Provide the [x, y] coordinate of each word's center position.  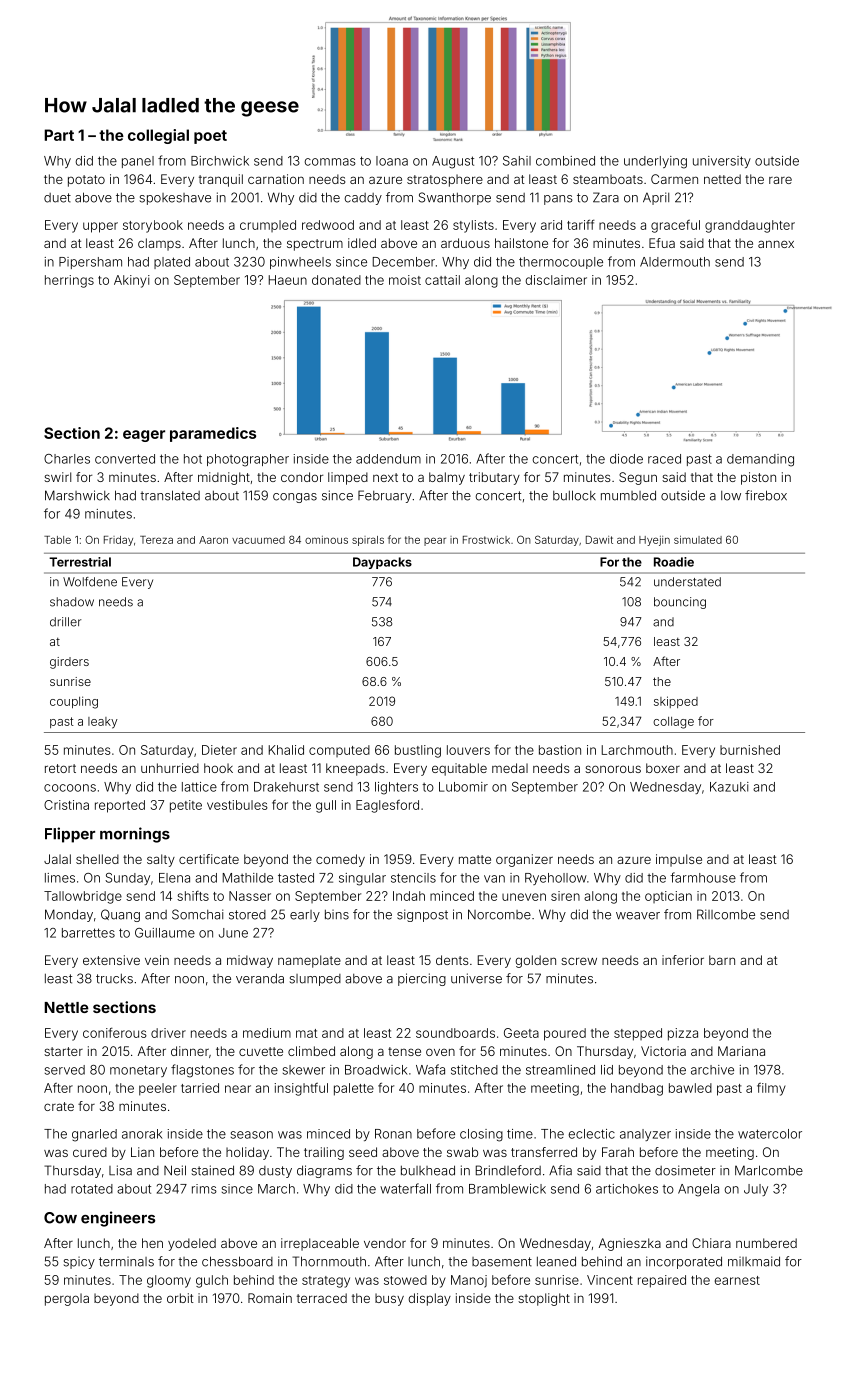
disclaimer [556, 280]
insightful [301, 1089]
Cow [60, 1218]
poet [210, 137]
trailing [324, 1153]
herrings [69, 281]
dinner [190, 1051]
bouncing [680, 603]
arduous [465, 243]
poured [565, 1034]
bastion [560, 750]
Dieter [219, 750]
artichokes [627, 1189]
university [722, 162]
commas [330, 162]
